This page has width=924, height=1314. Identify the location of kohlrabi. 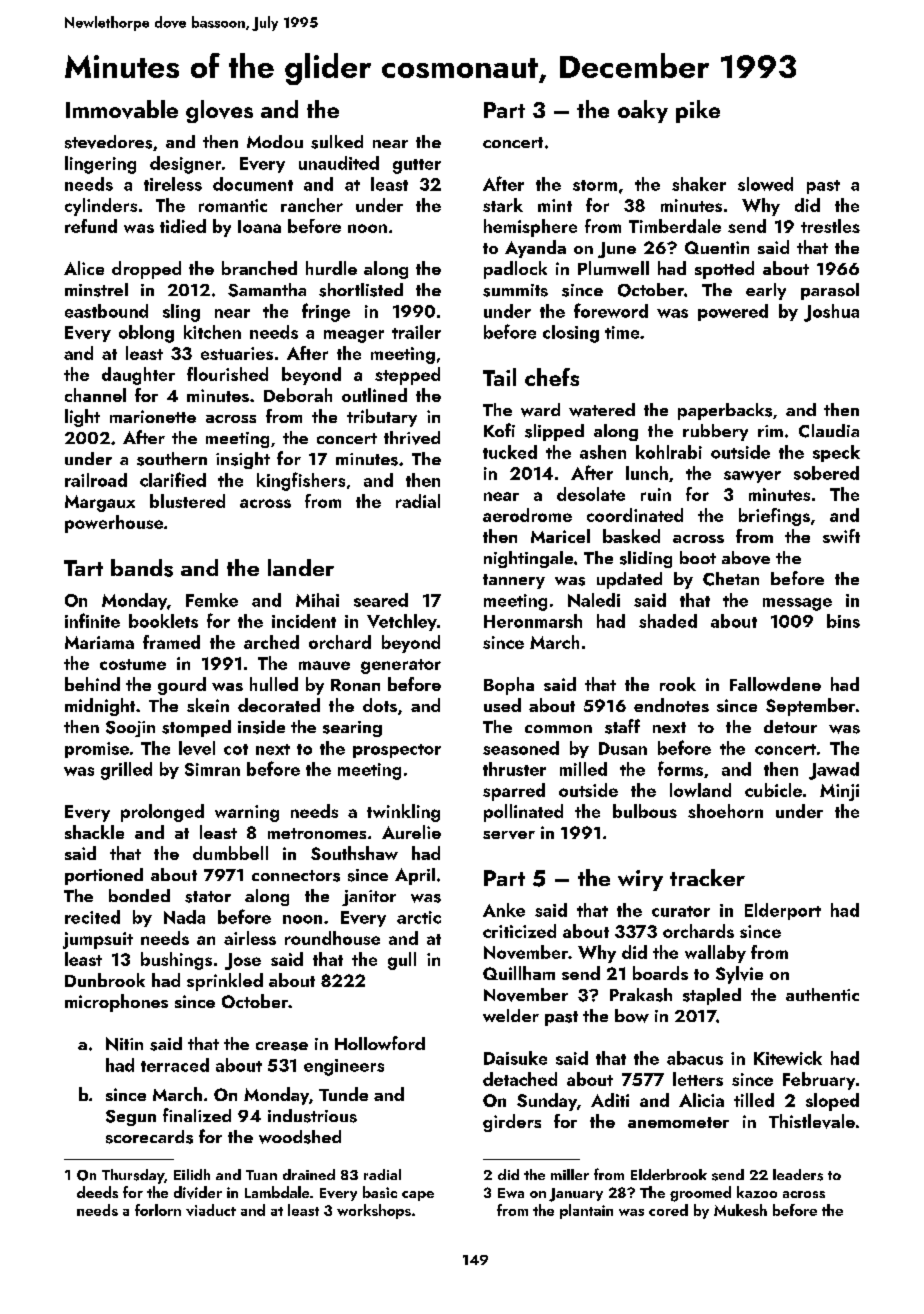
(669, 452).
